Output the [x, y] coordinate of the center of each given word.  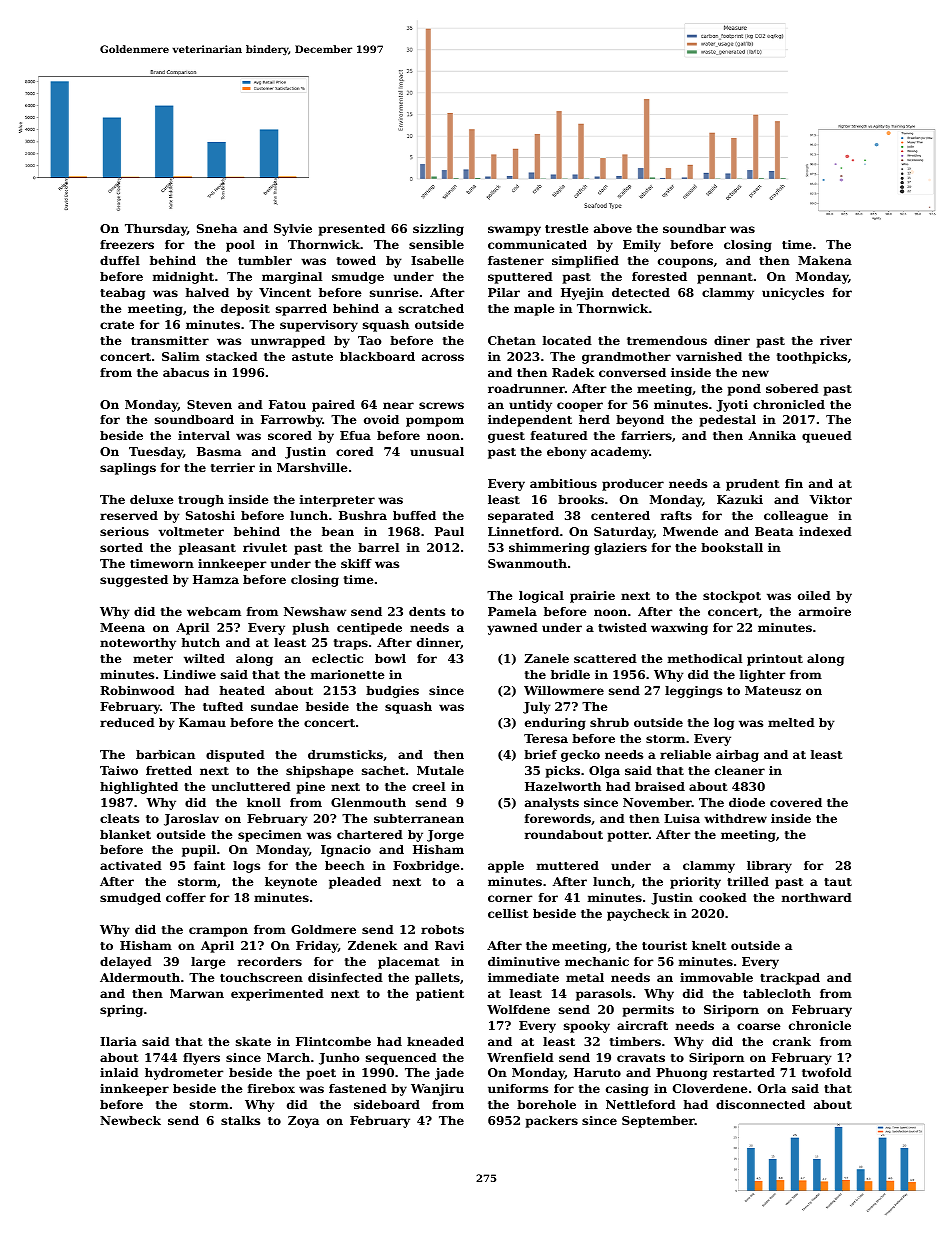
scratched [431, 308]
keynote [291, 883]
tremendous [667, 340]
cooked [723, 897]
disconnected [760, 1104]
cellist [508, 913]
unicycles [793, 294]
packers [552, 1122]
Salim [181, 356]
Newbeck [130, 1120]
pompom [435, 422]
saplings [128, 469]
